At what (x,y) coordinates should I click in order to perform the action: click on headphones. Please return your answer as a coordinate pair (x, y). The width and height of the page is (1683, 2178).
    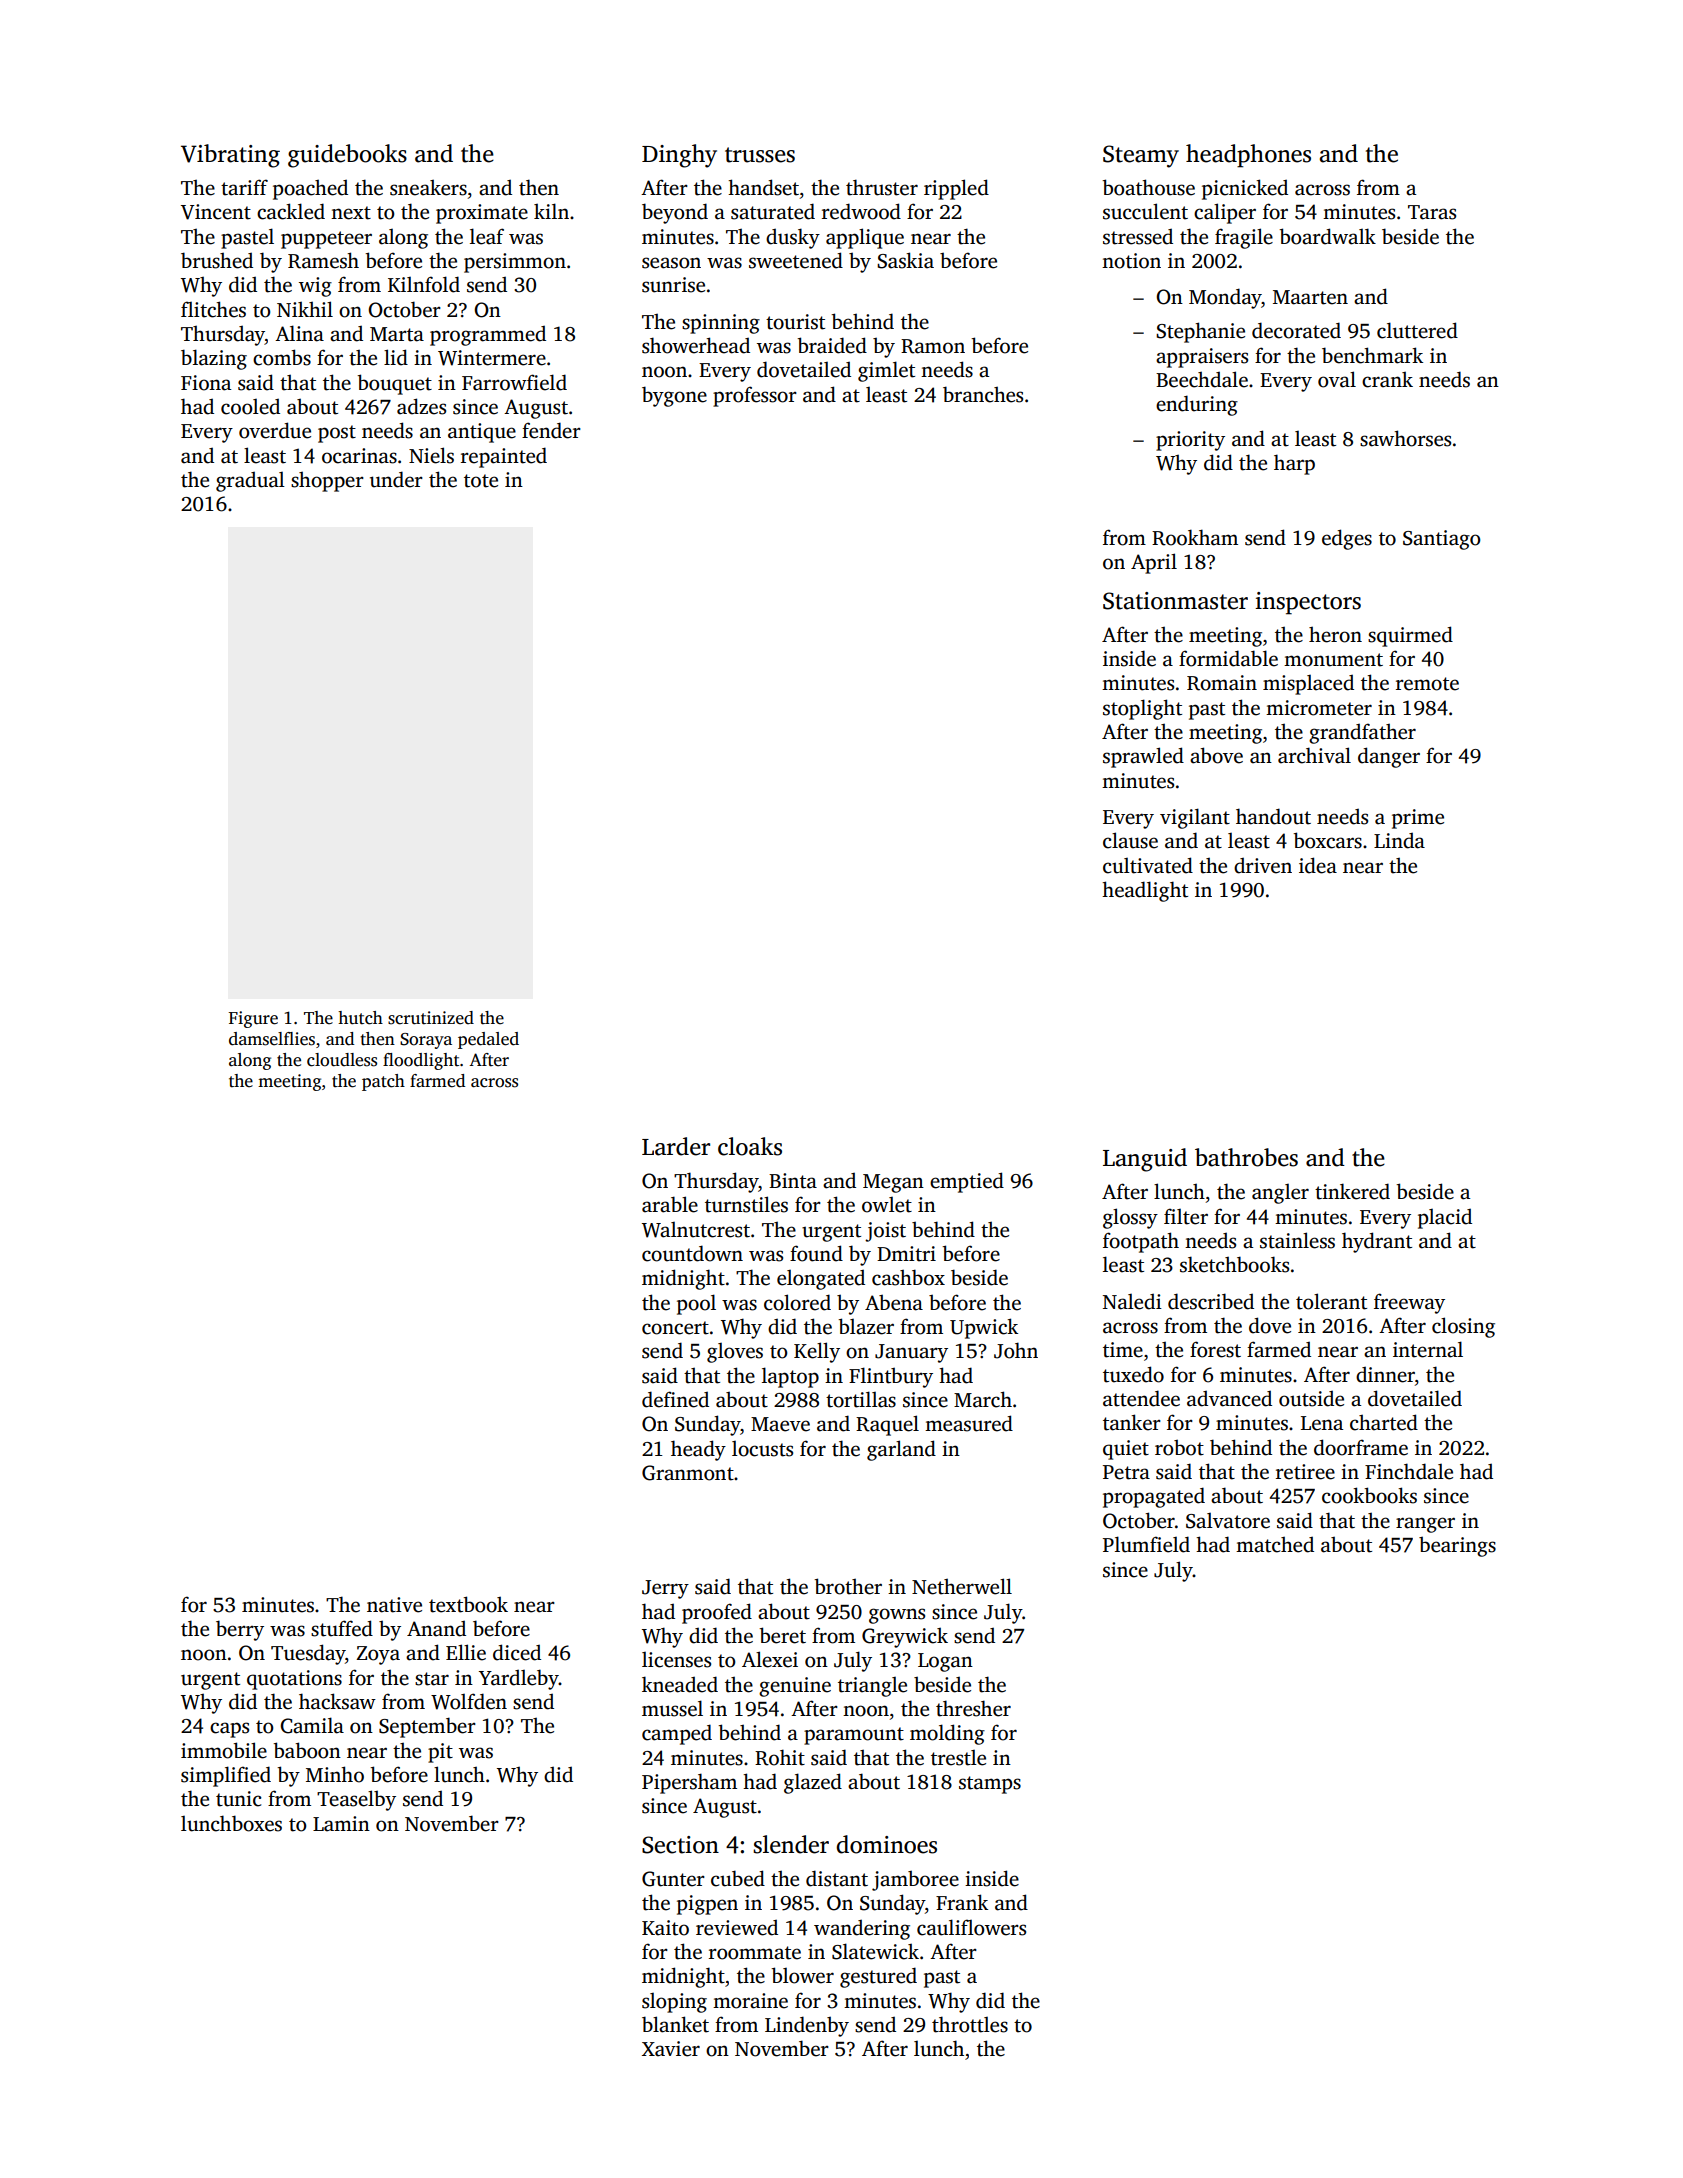
    Looking at the image, I should click on (1248, 156).
